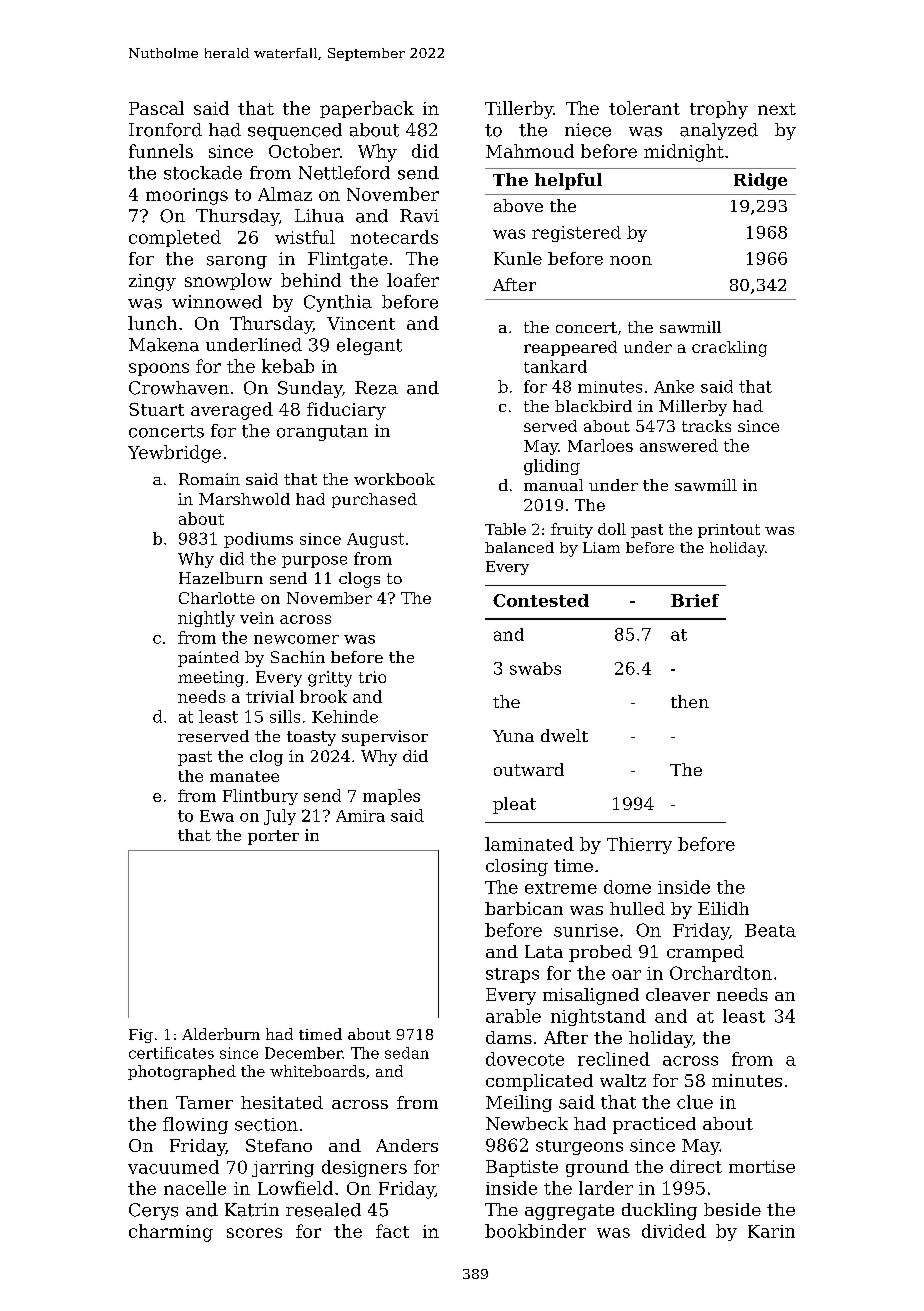 The width and height of the image is (924, 1311). I want to click on Katrin, so click(252, 1210).
